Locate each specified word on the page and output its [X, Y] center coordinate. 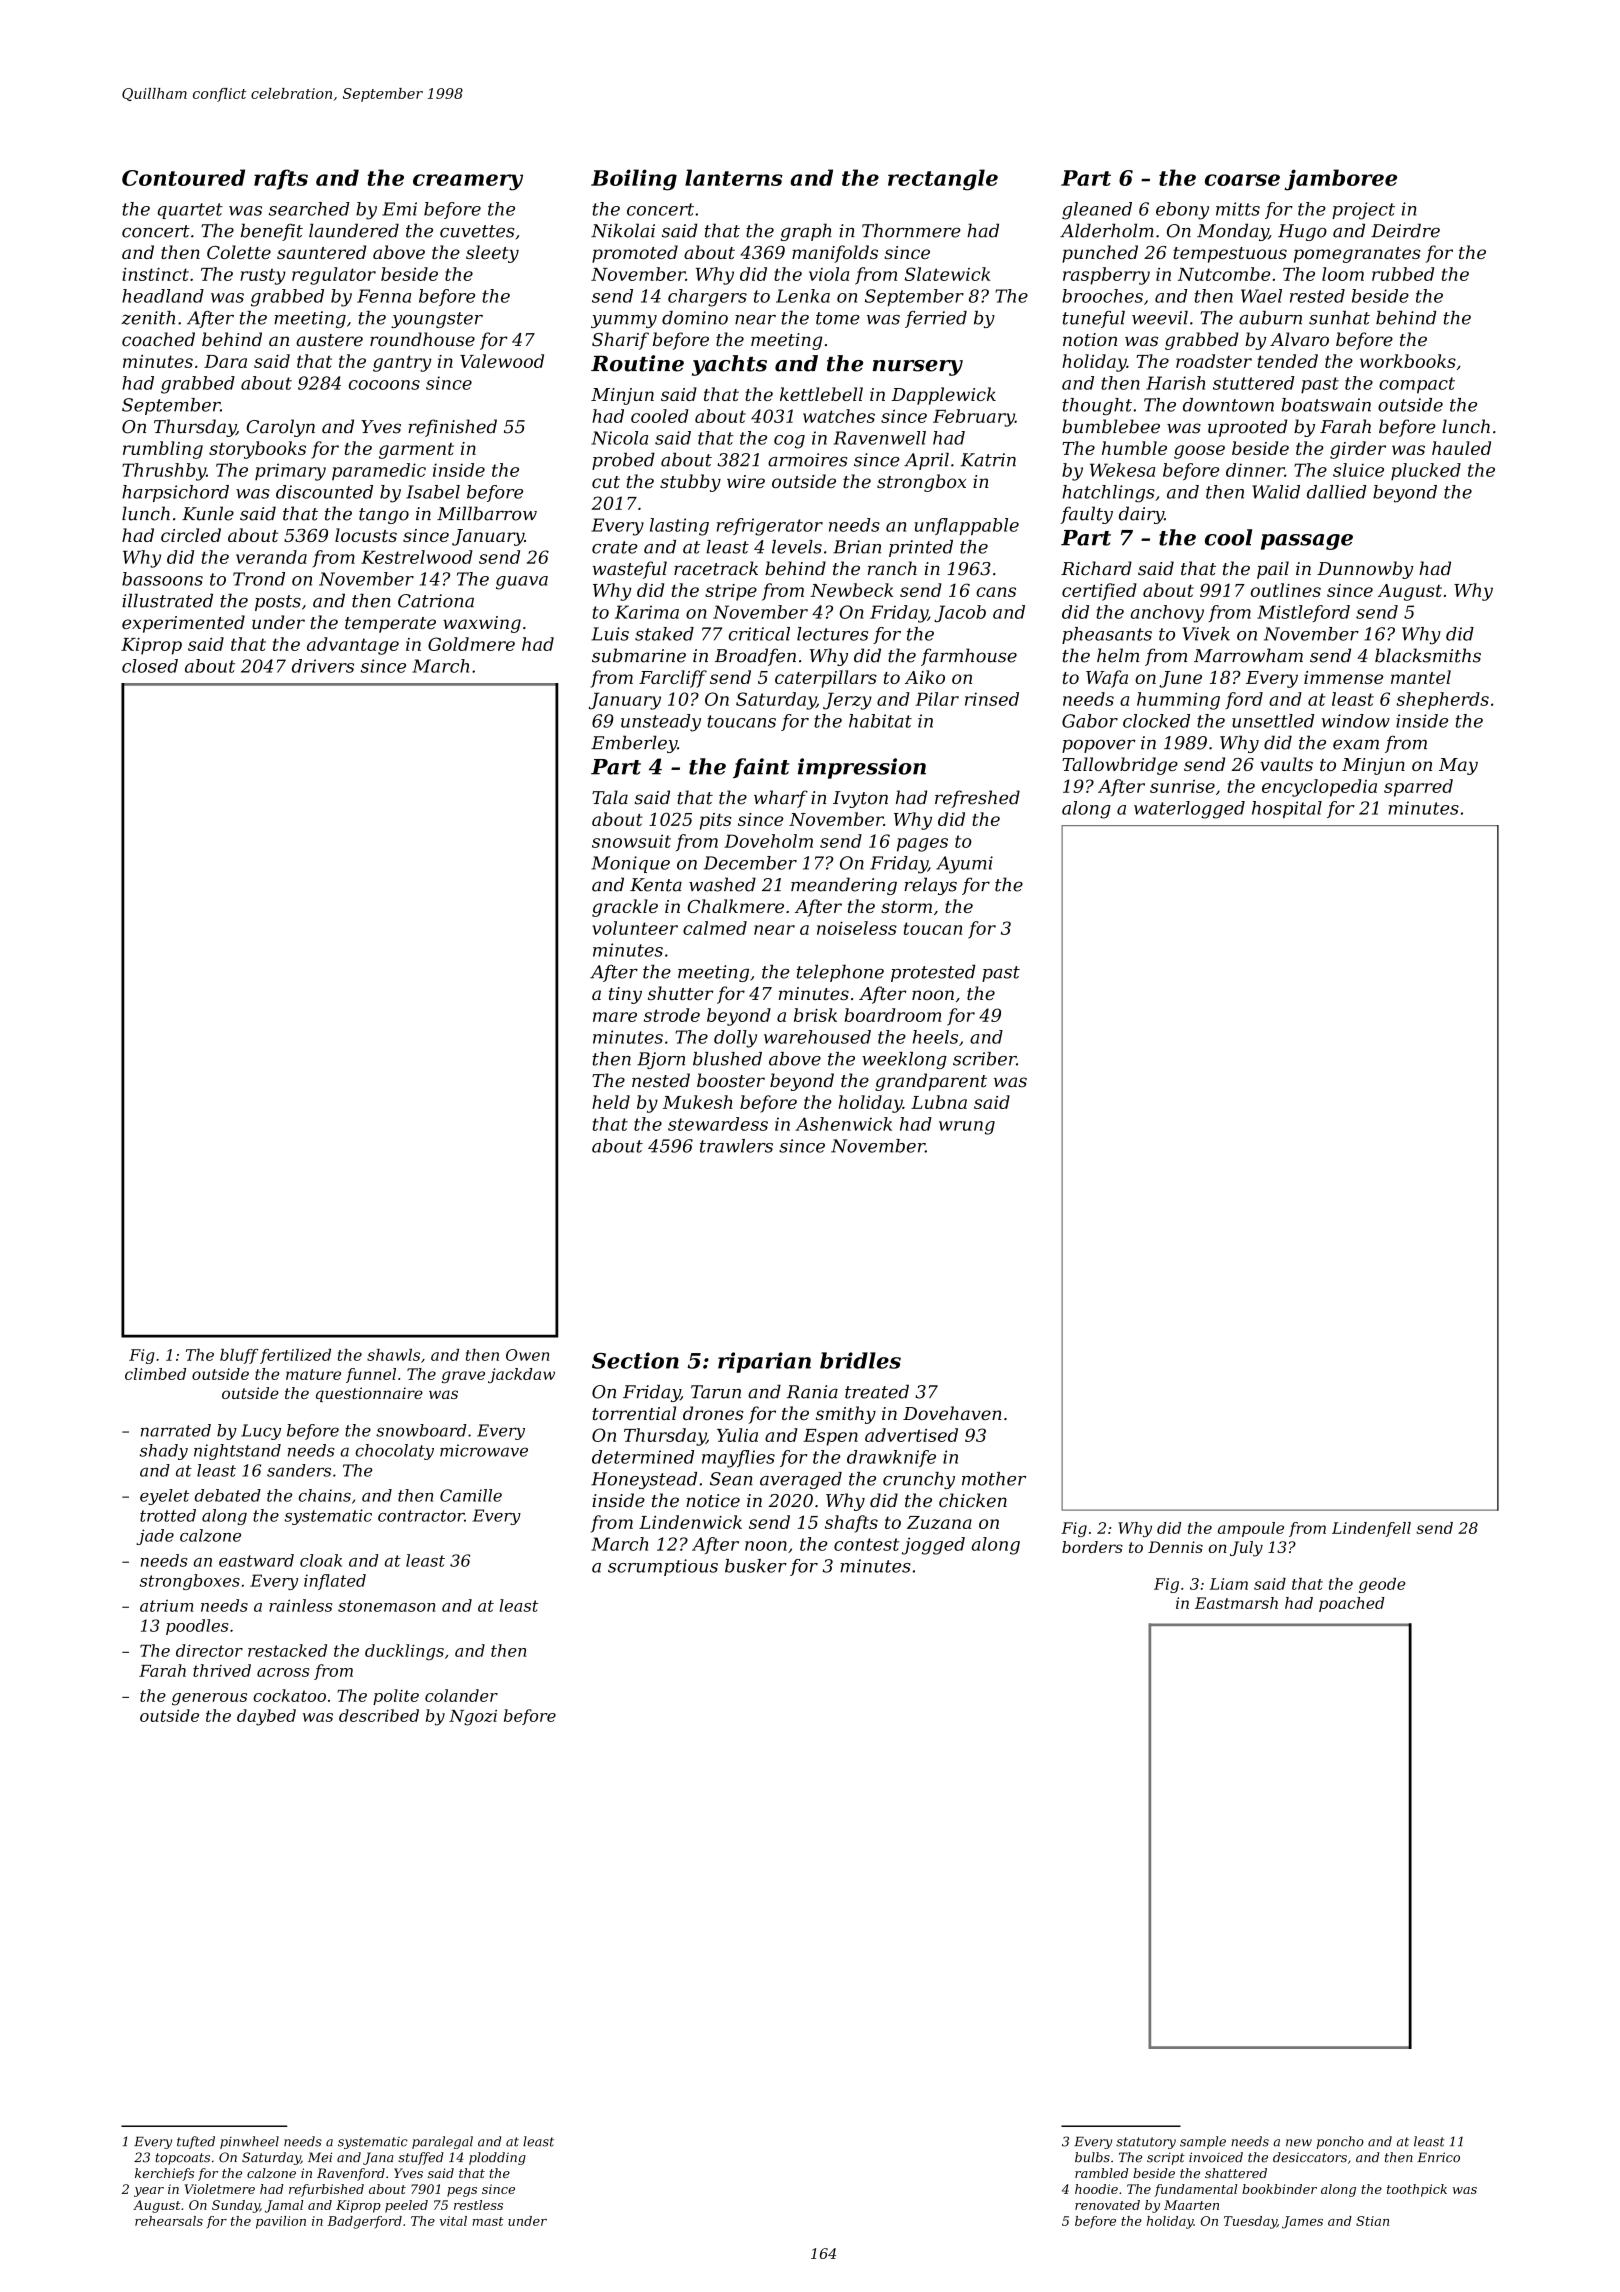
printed [921, 548]
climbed [155, 1374]
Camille [471, 1495]
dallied [1336, 492]
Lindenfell [1371, 1529]
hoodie [1096, 2189]
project [1363, 211]
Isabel [433, 492]
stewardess [718, 1124]
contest [866, 1544]
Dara [225, 361]
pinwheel [249, 2142]
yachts [729, 365]
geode [1382, 1585]
